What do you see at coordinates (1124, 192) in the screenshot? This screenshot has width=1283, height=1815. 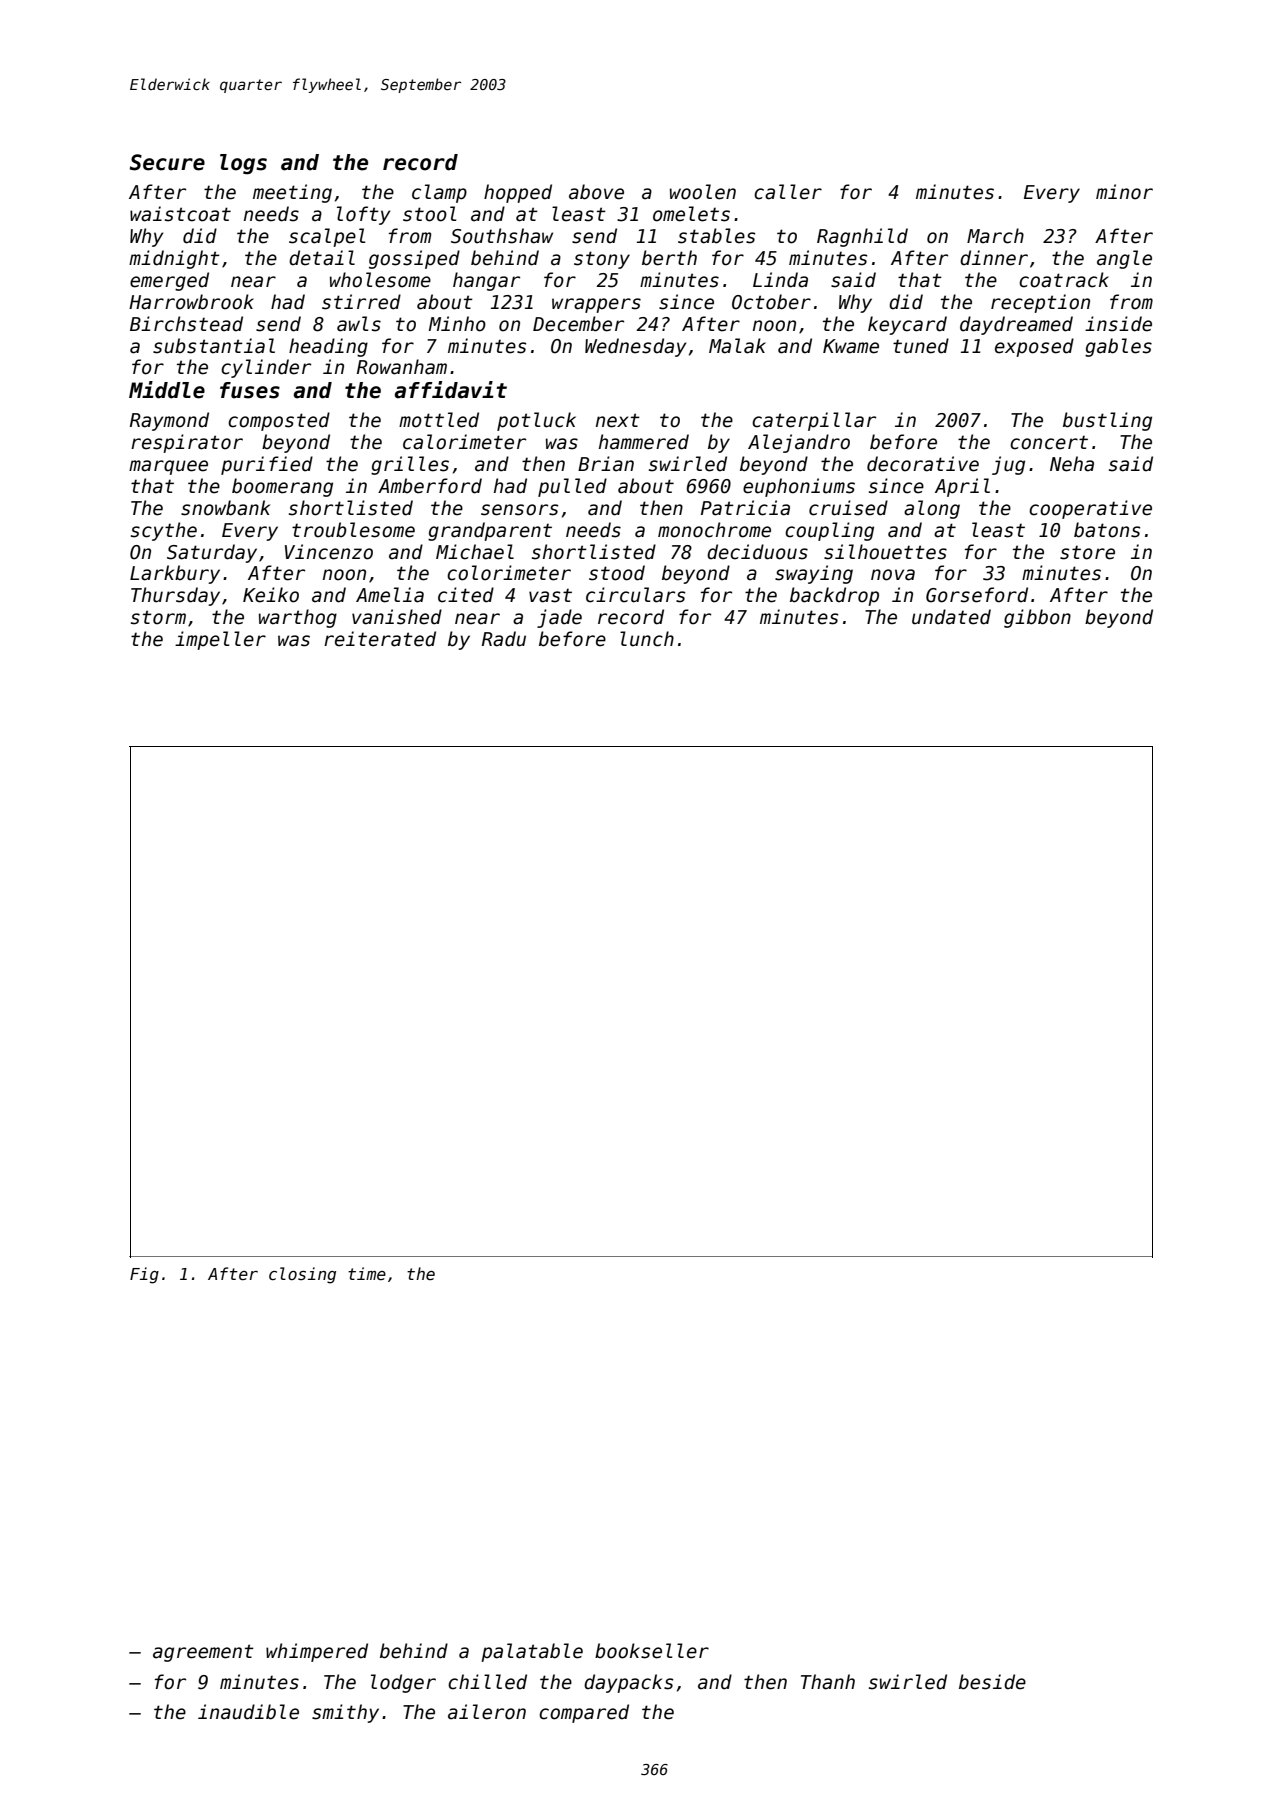 I see `minor` at bounding box center [1124, 192].
